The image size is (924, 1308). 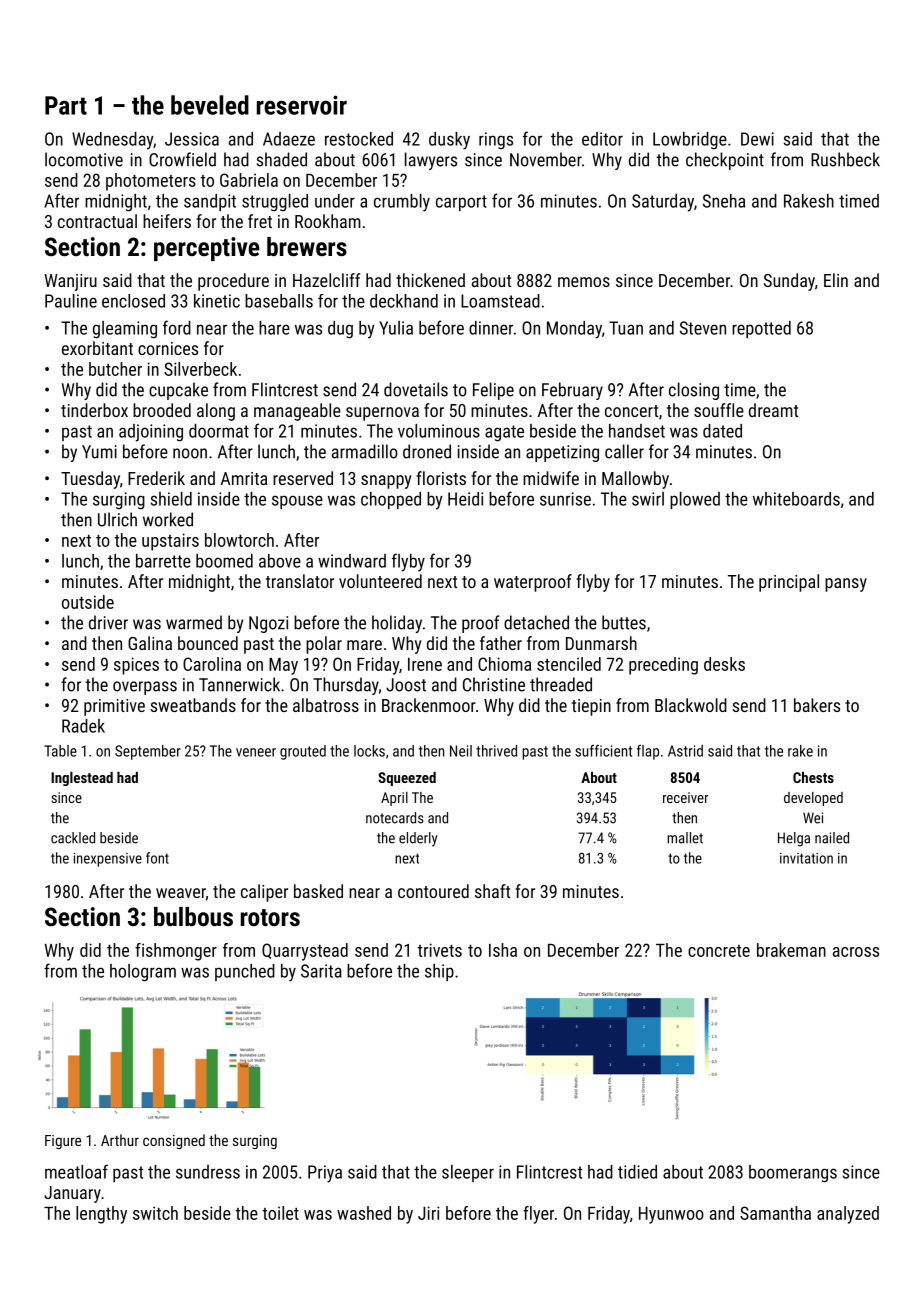 I want to click on holiday, so click(x=397, y=624).
